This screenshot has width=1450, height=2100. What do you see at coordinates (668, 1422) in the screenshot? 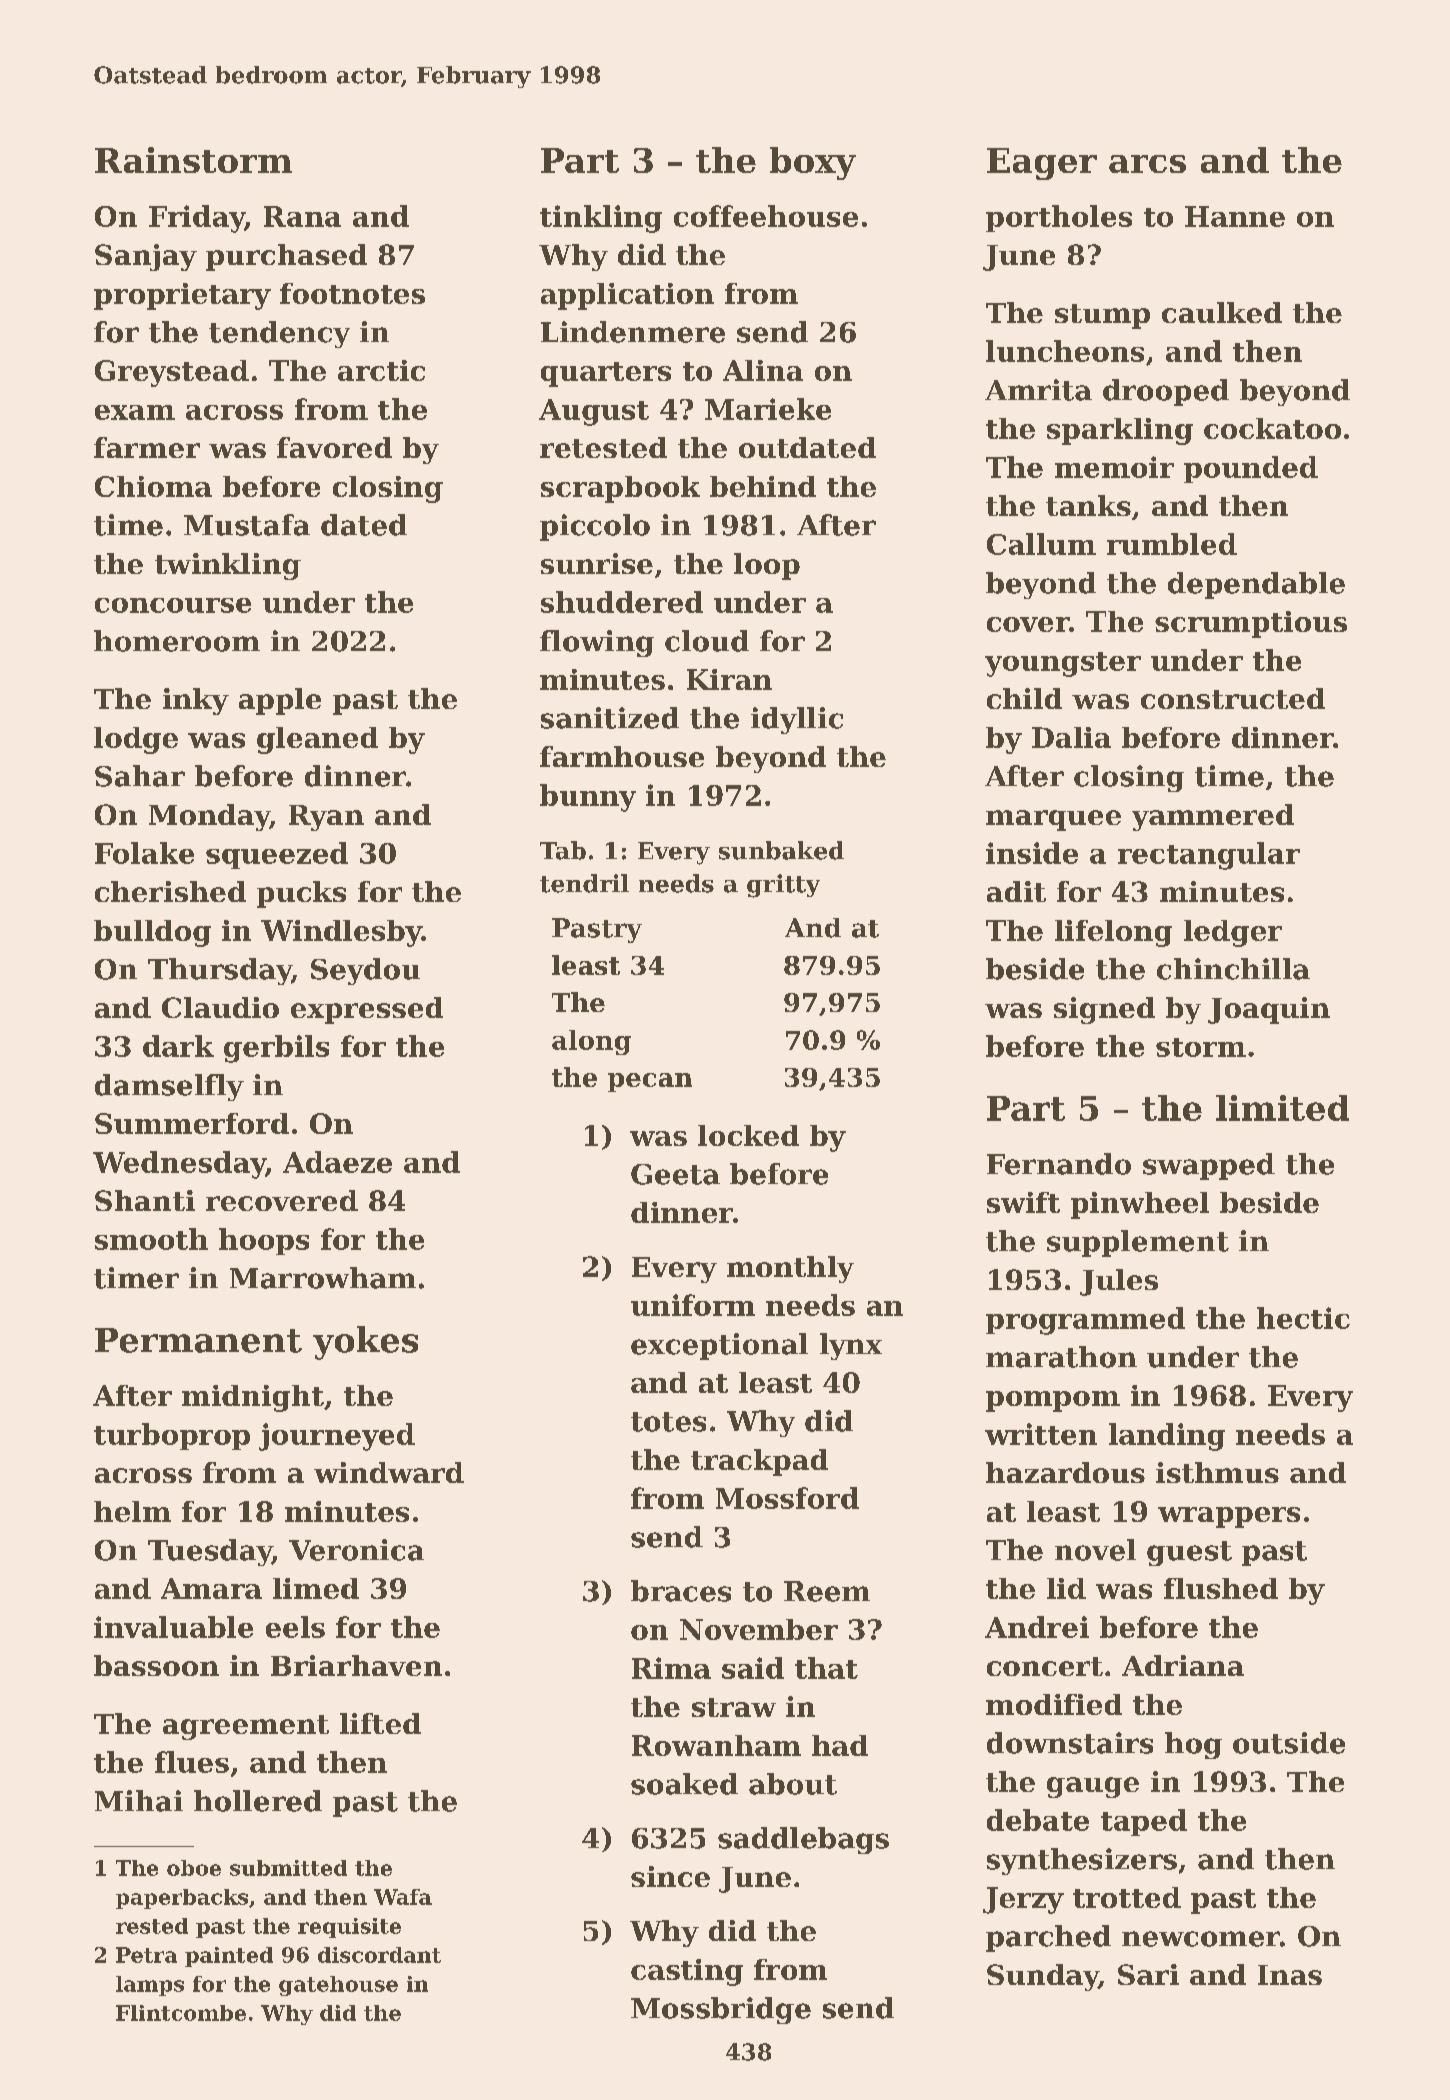
I see `totes` at bounding box center [668, 1422].
